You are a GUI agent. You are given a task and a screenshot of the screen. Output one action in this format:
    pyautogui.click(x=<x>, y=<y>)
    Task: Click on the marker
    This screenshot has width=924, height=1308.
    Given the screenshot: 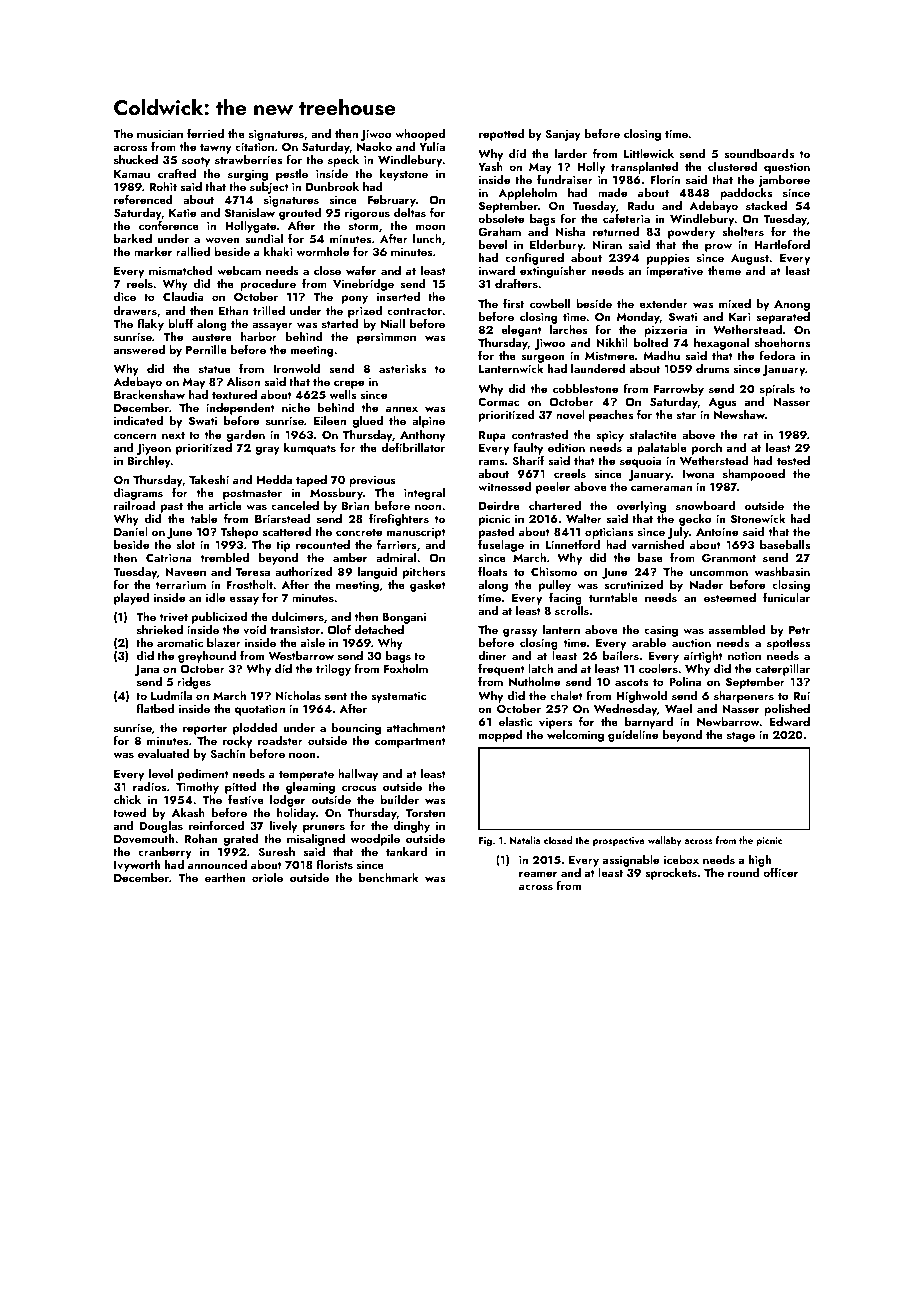 What is the action you would take?
    pyautogui.click(x=153, y=251)
